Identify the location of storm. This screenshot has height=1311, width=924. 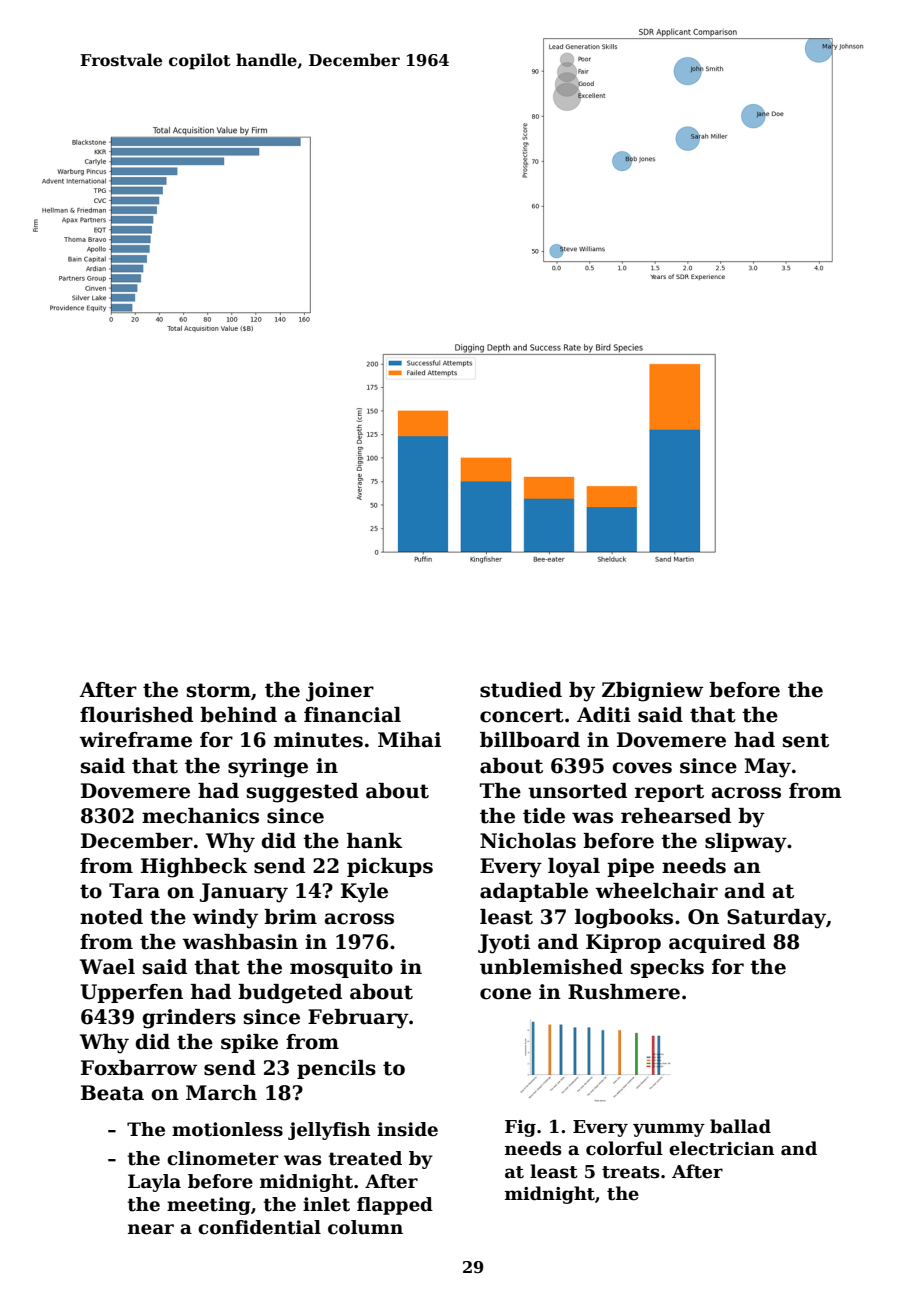
(219, 690).
